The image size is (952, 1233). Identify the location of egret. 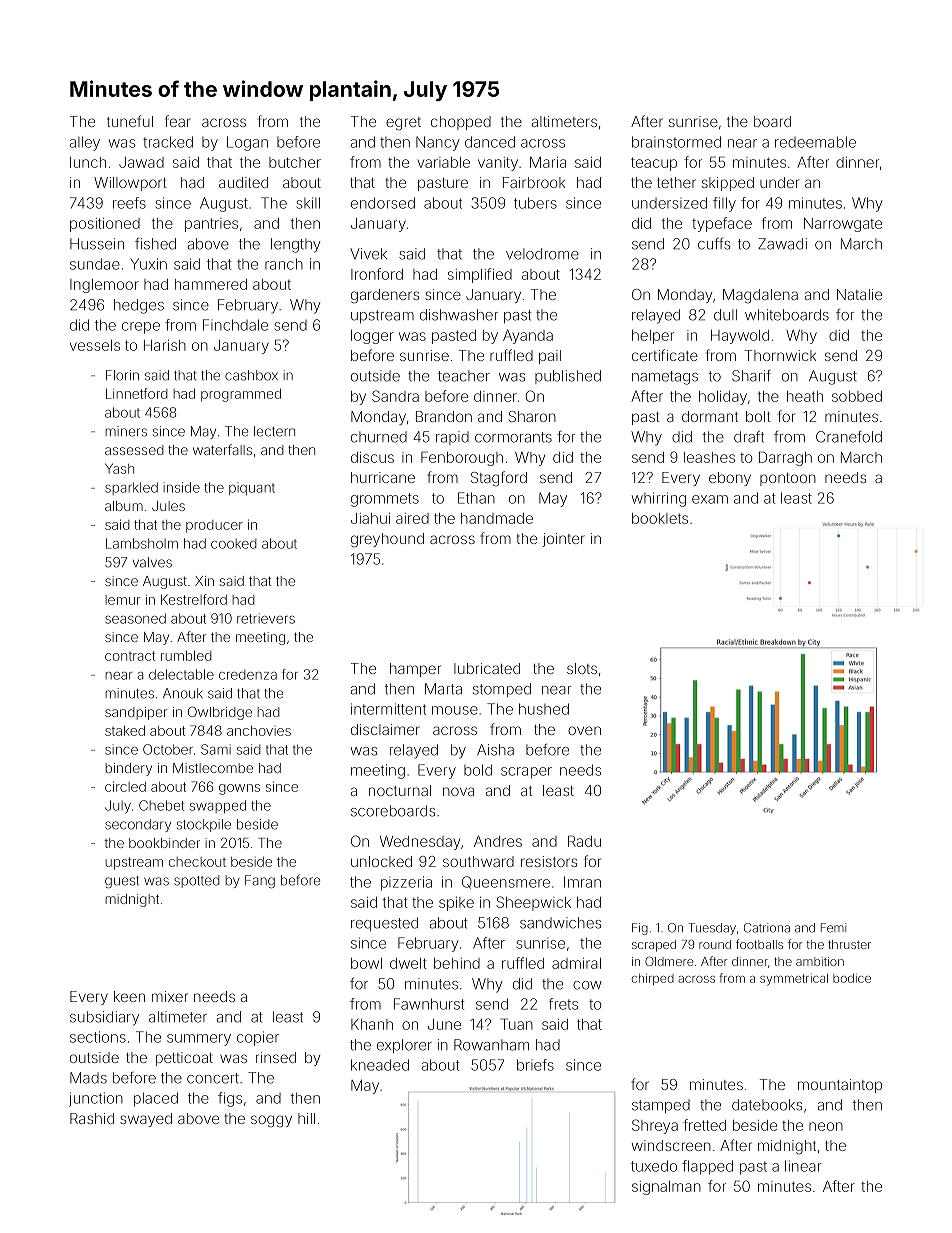
(403, 124).
